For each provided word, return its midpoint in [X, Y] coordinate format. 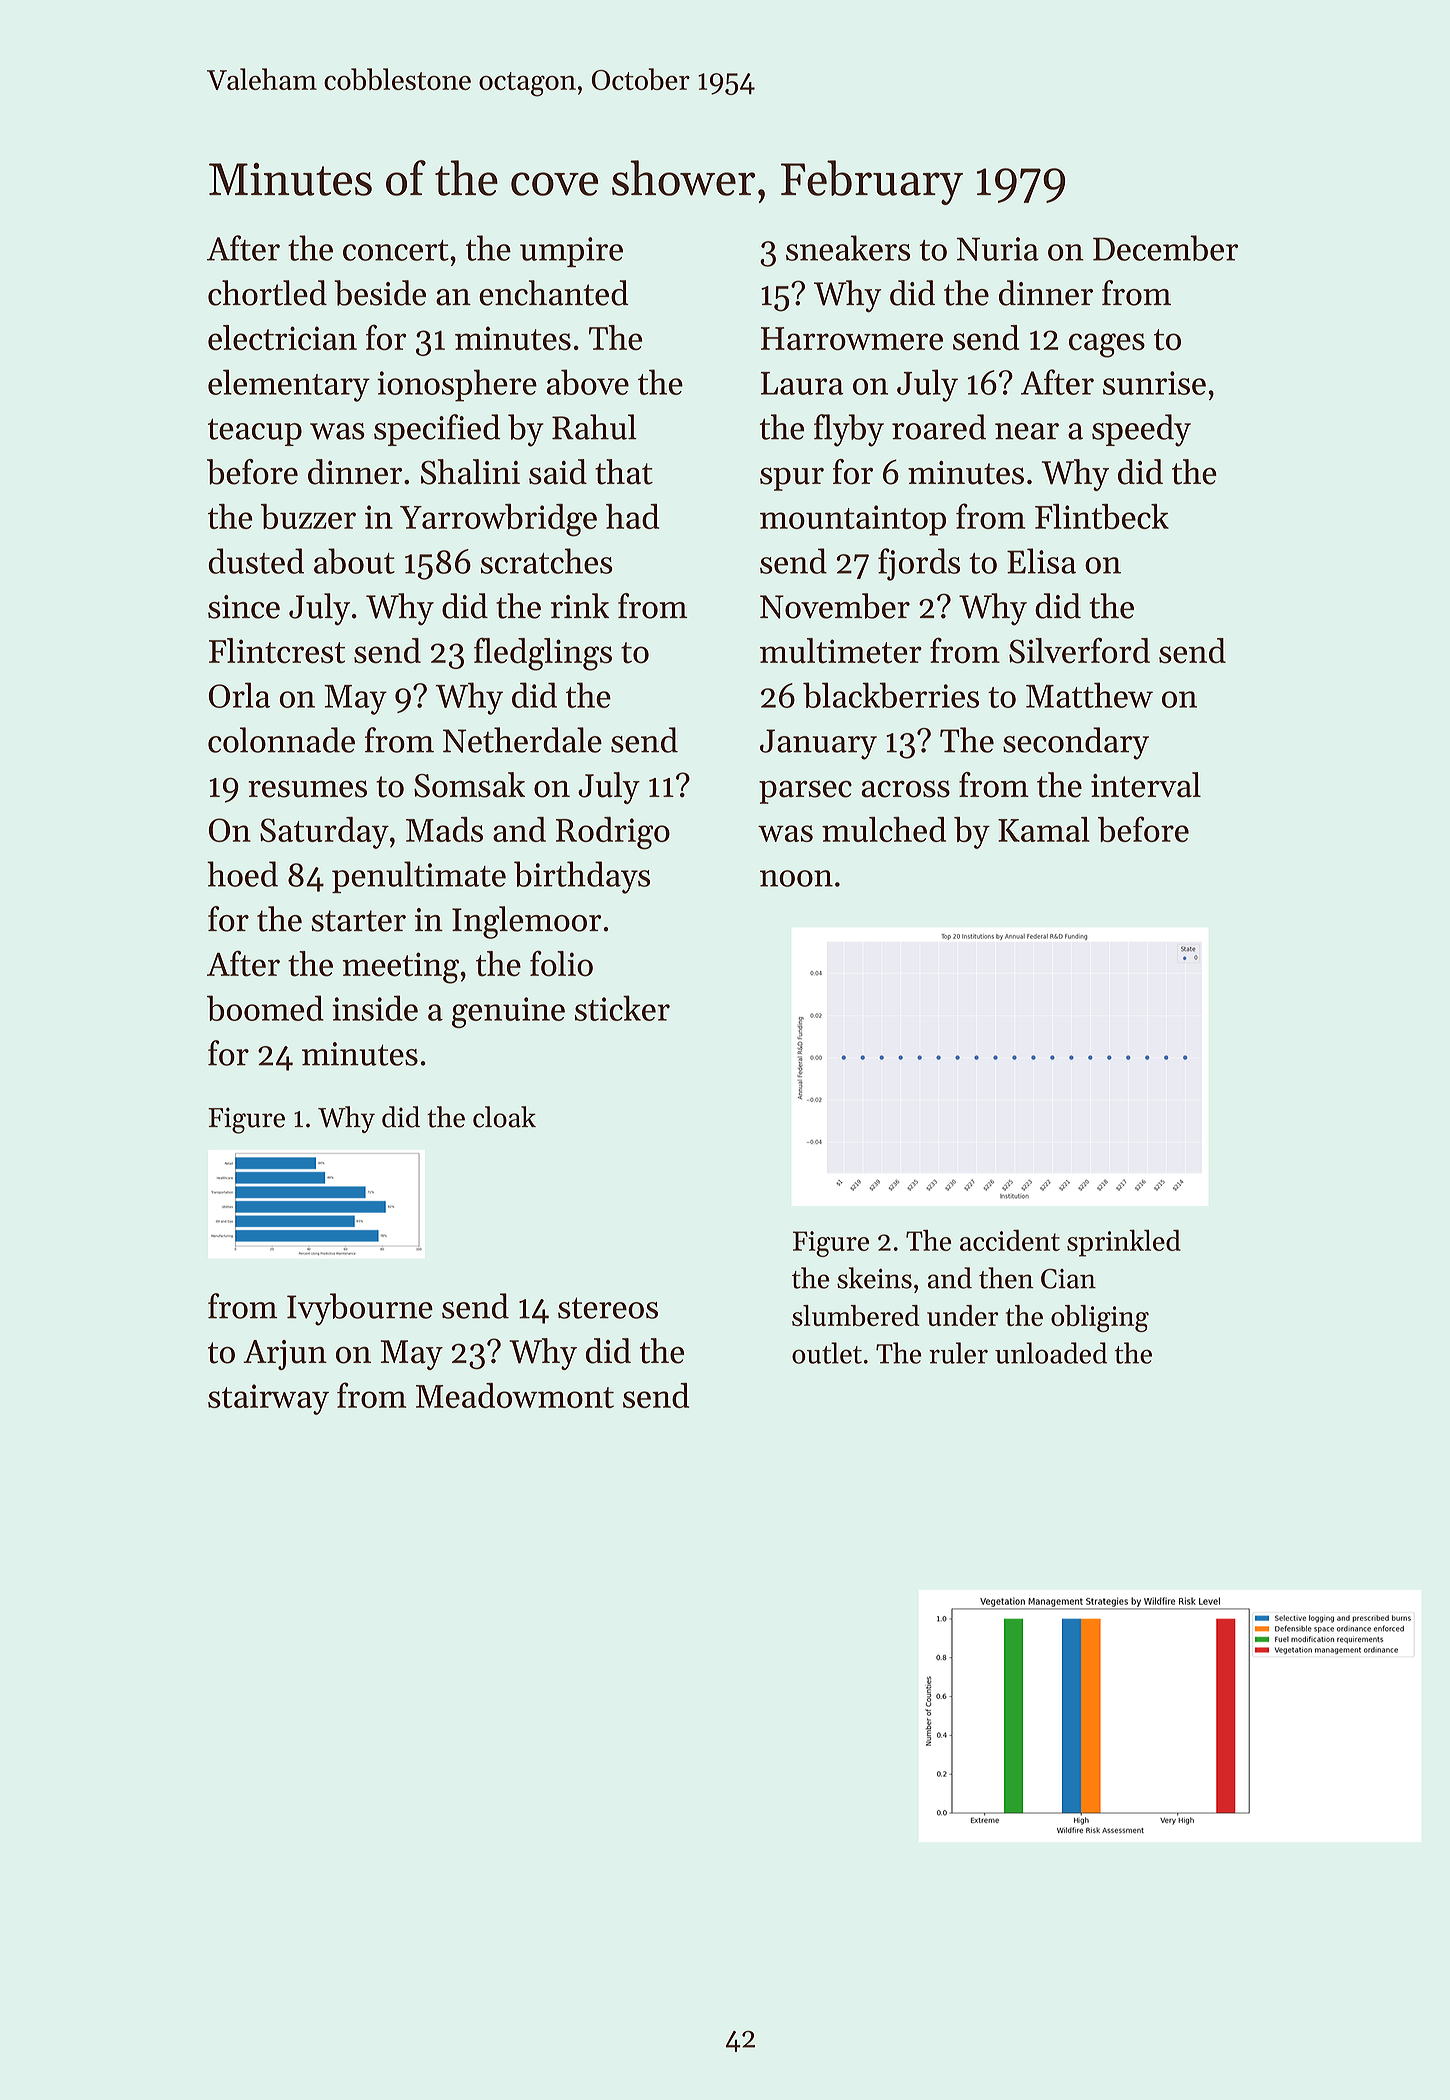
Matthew [1089, 695]
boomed [265, 1008]
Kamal [1044, 829]
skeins [874, 1278]
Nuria [998, 249]
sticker [622, 1008]
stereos [608, 1308]
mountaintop [853, 520]
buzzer [308, 516]
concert [396, 250]
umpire [571, 252]
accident [1010, 1240]
